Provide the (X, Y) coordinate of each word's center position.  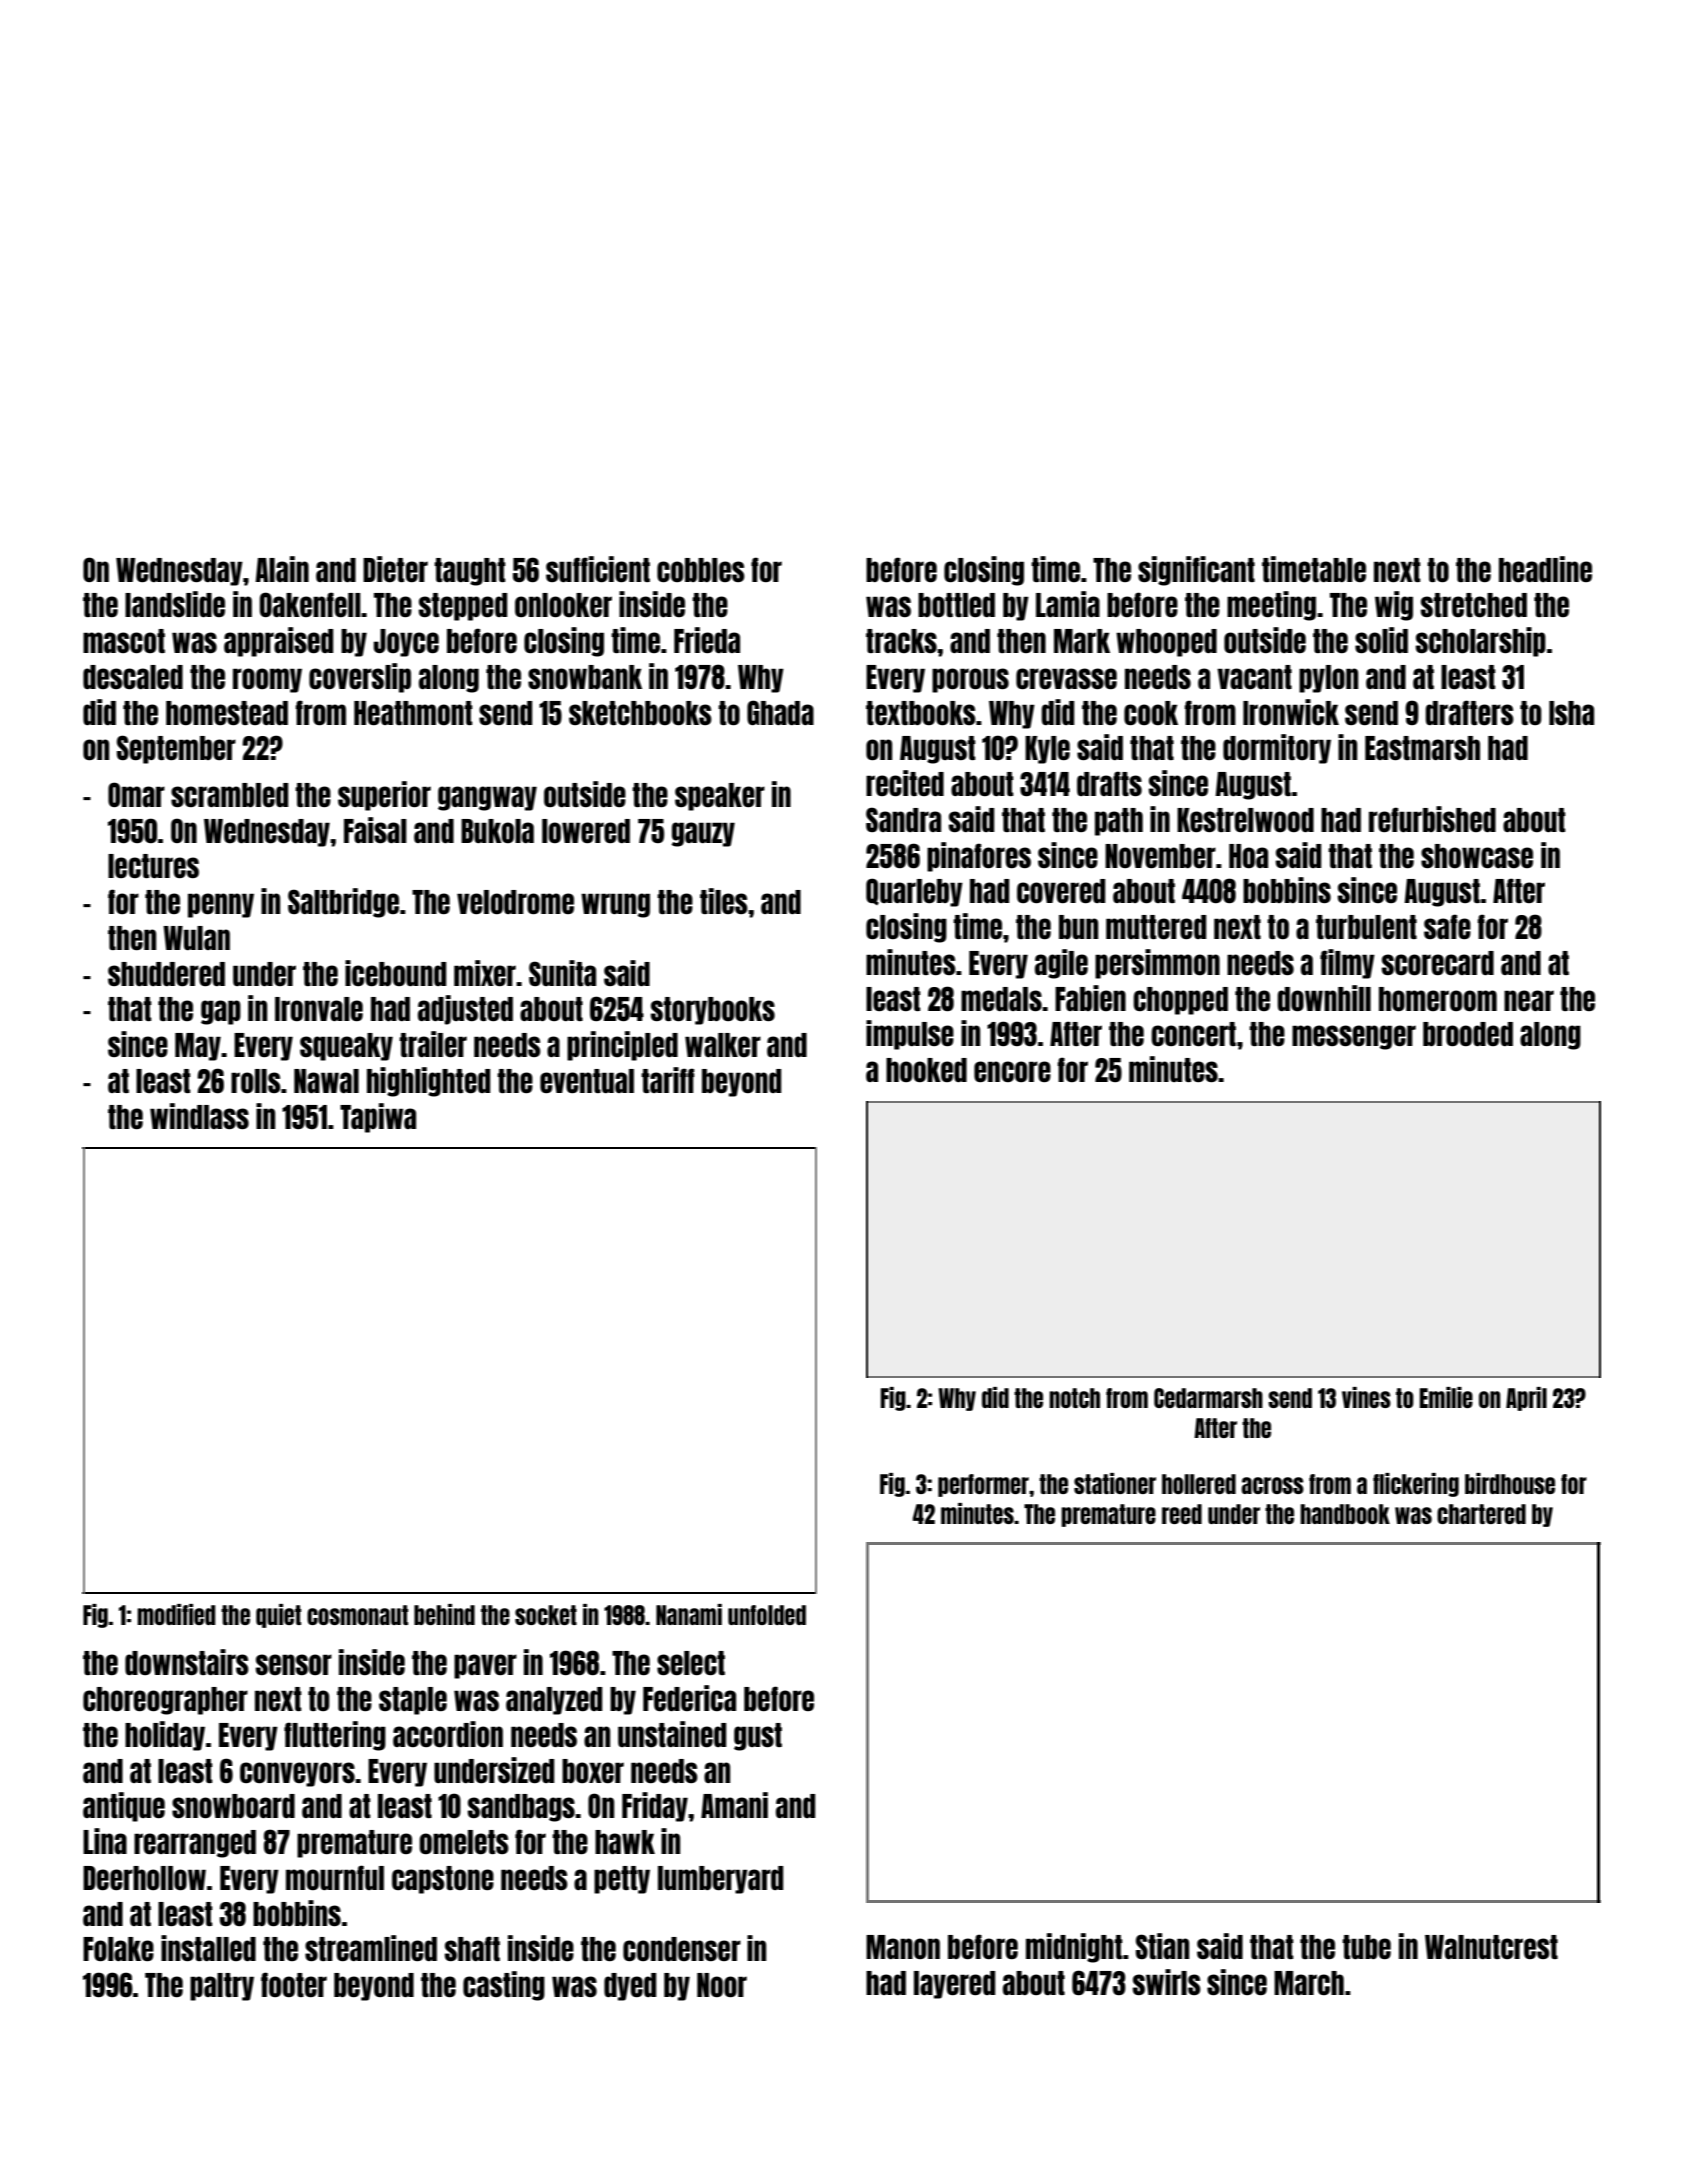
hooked (926, 1070)
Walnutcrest (1491, 1947)
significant (1196, 571)
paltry (222, 1987)
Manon (903, 1947)
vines (1366, 1397)
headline (1545, 569)
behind (444, 1614)
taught (470, 572)
